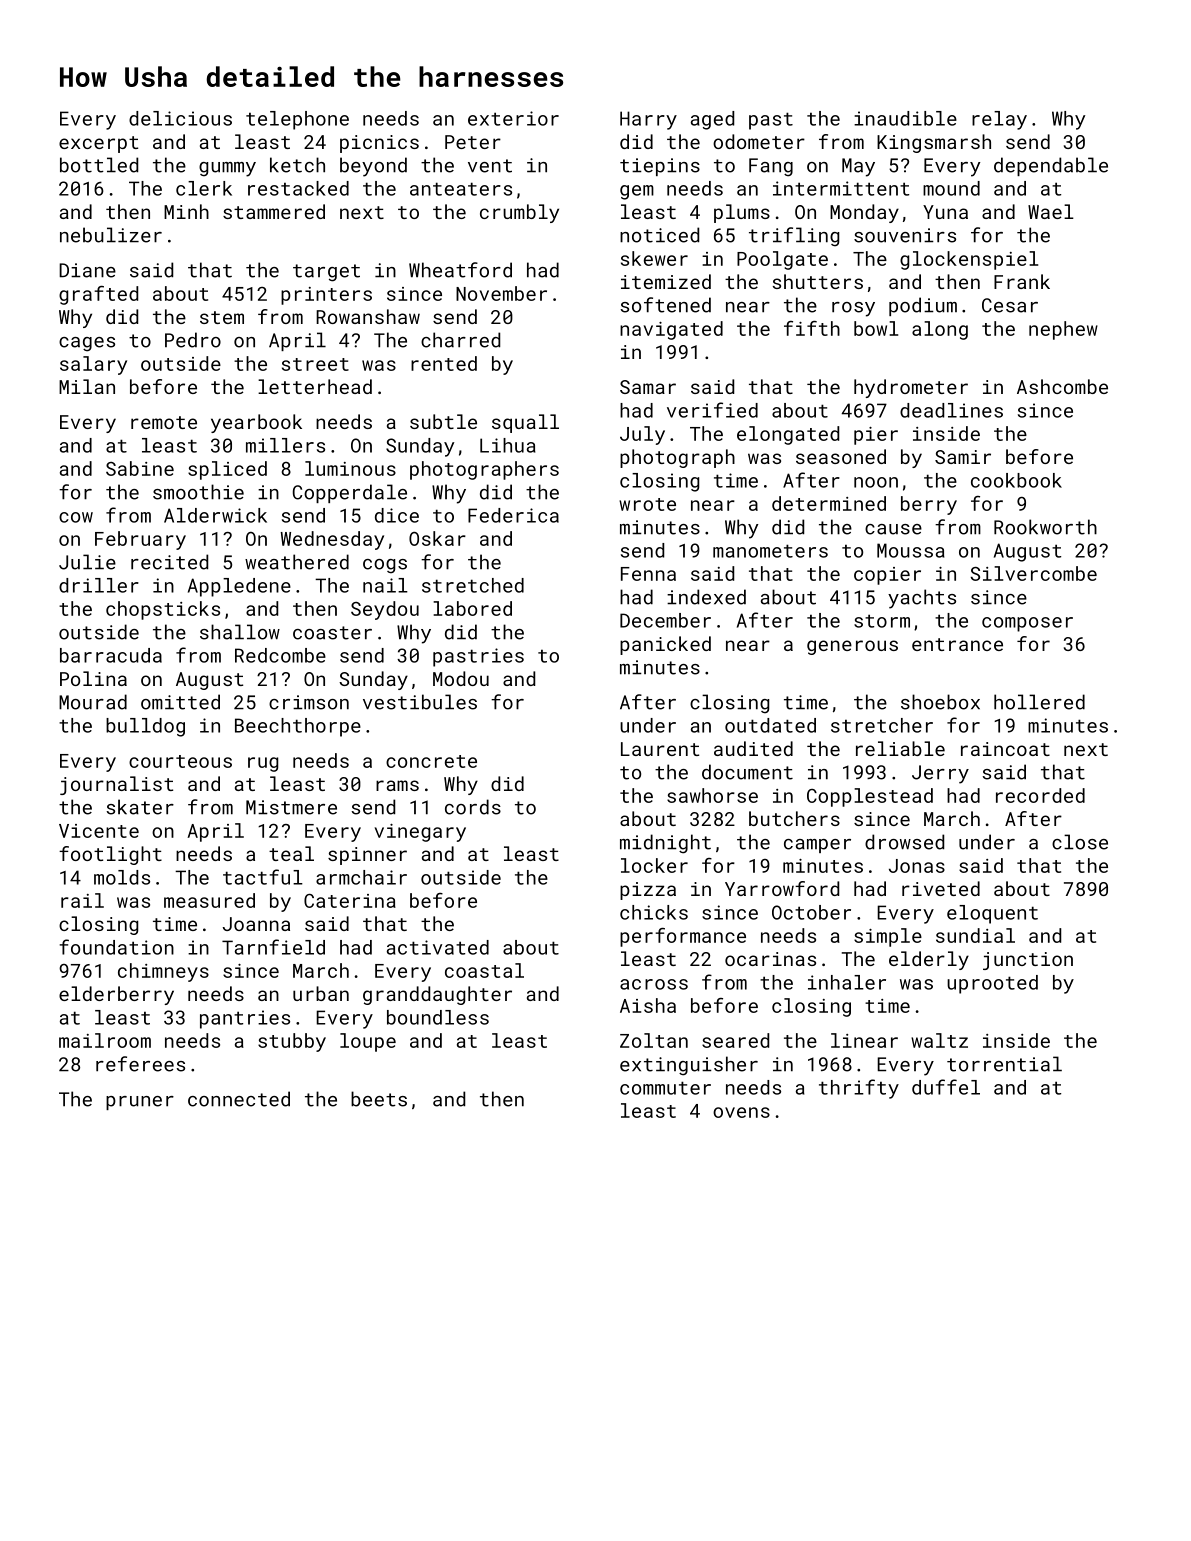  Describe the element at coordinates (140, 1103) in the screenshot. I see `pruner` at that location.
